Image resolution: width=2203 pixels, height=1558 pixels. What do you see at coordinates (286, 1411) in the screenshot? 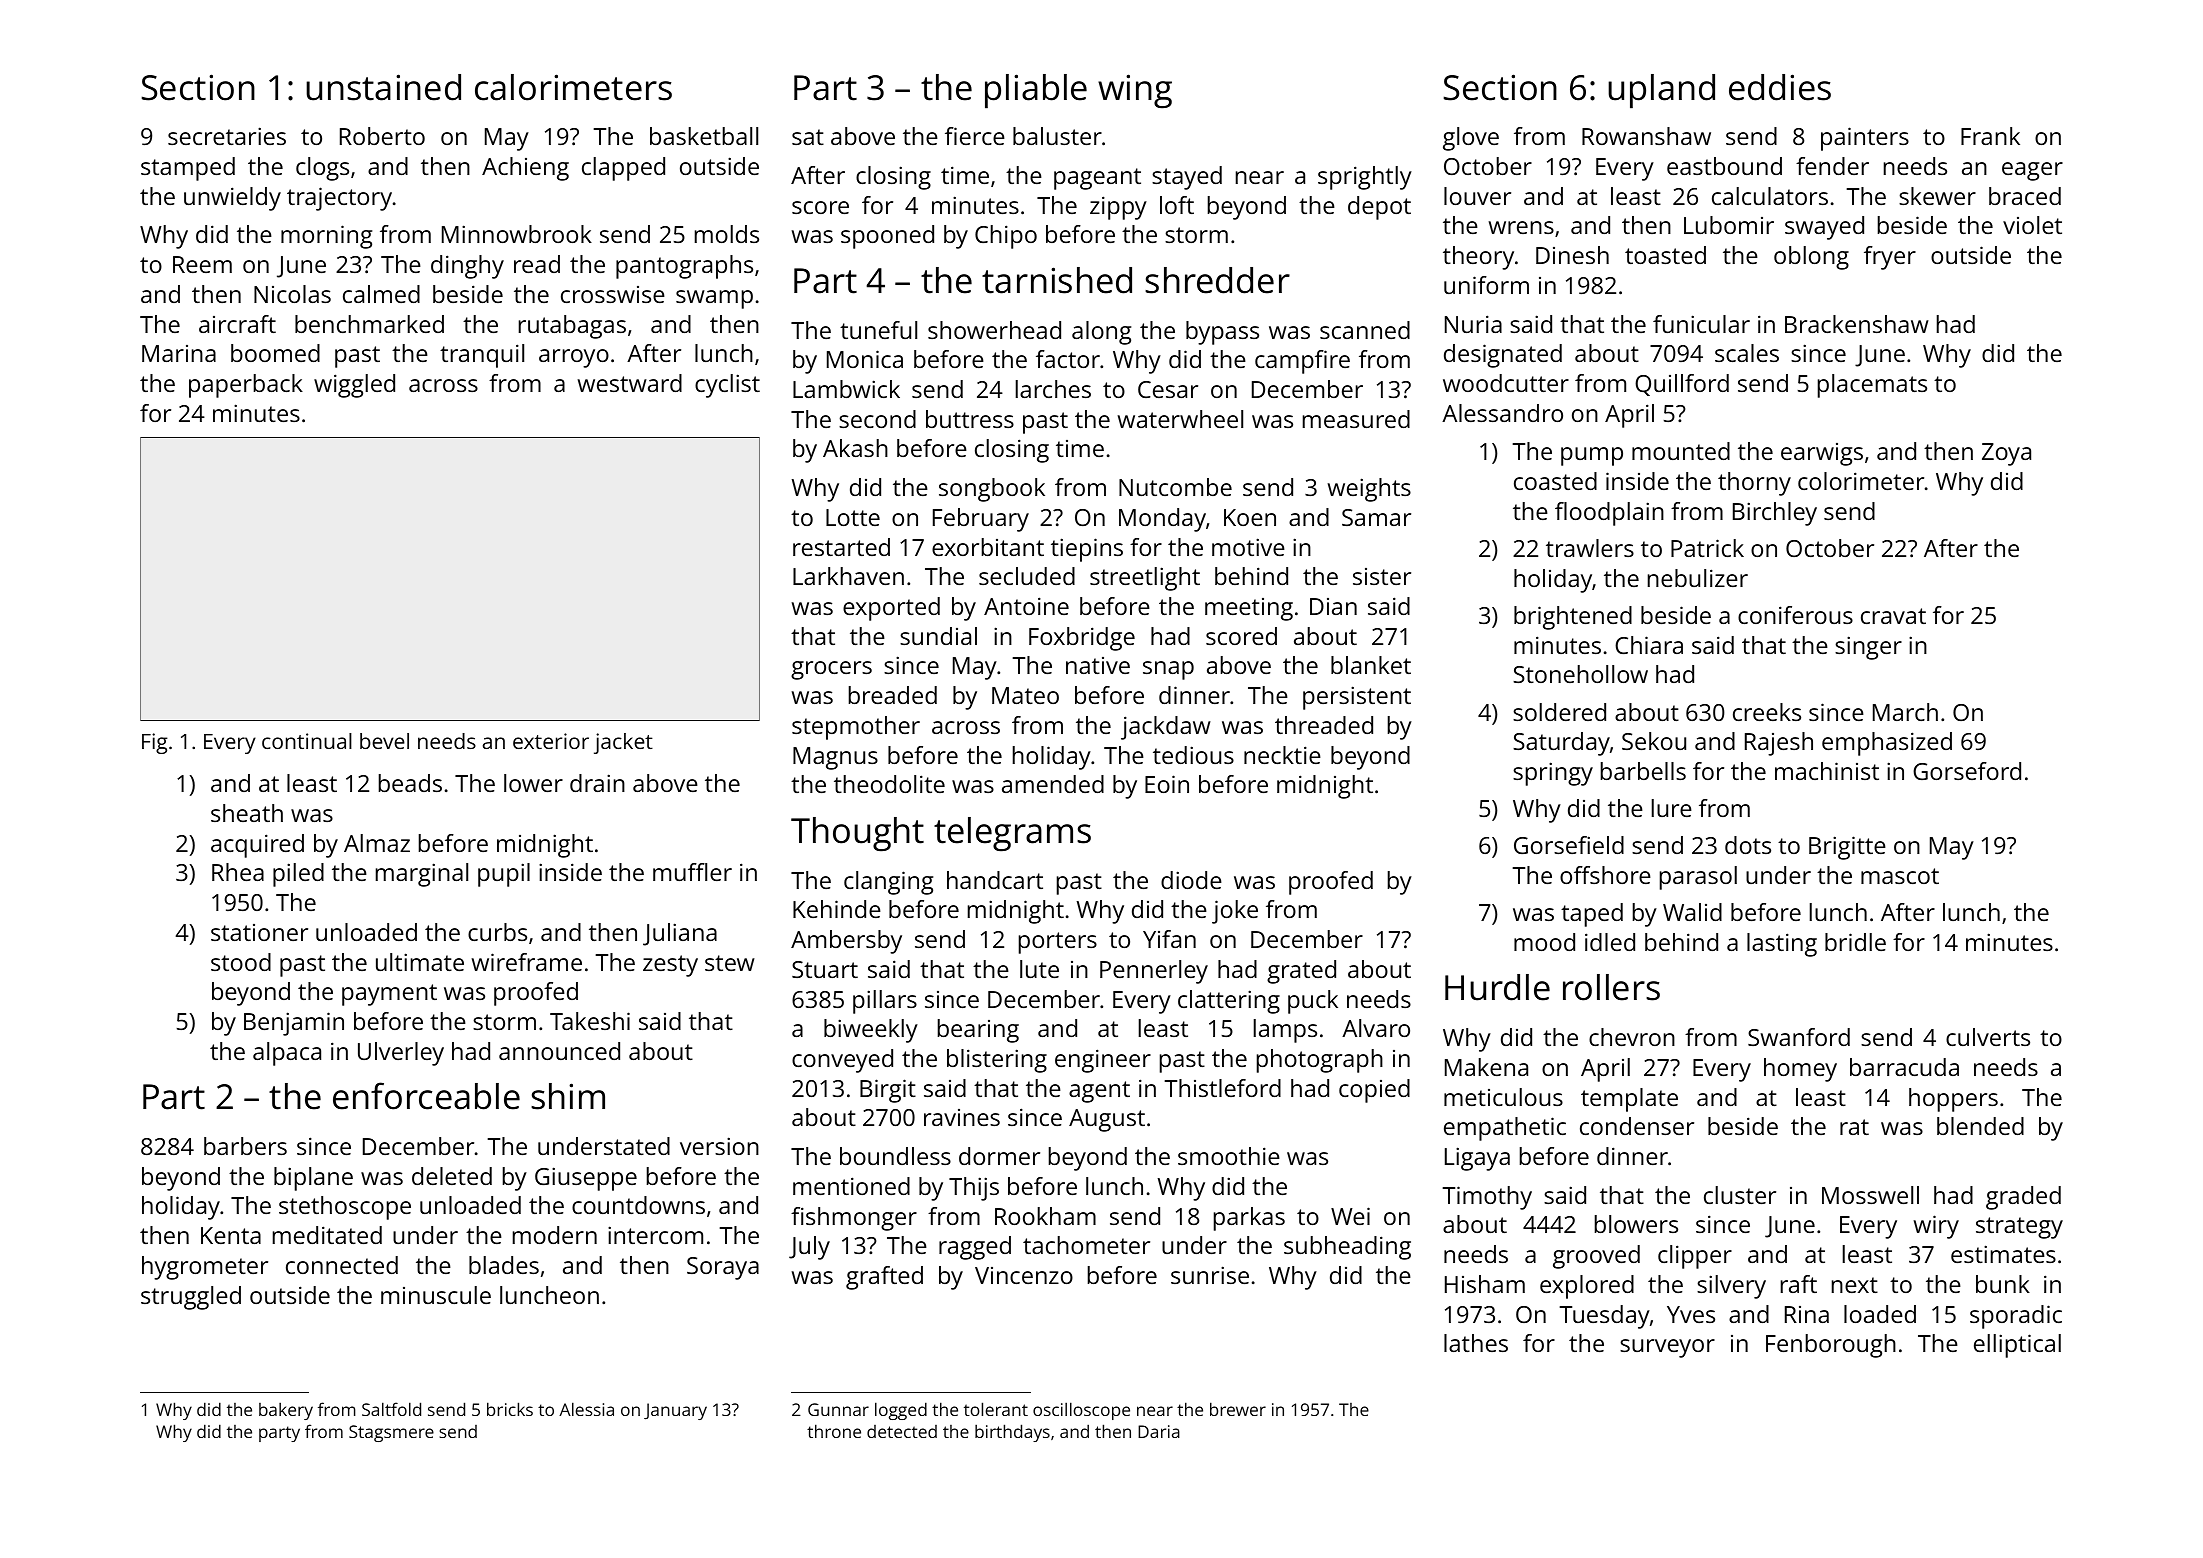
I see `bakery` at bounding box center [286, 1411].
